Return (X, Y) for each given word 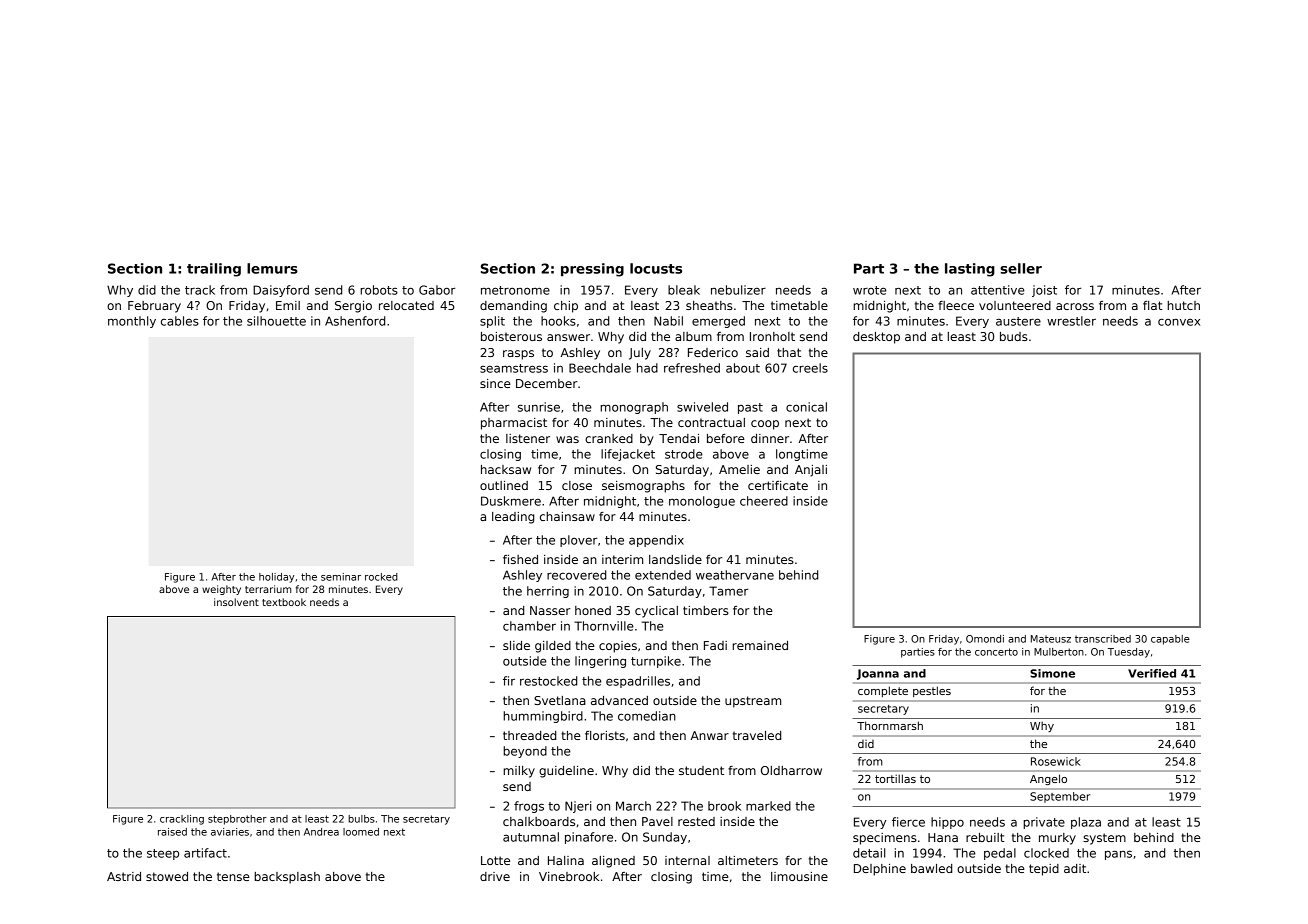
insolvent (236, 602)
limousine (799, 876)
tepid (1044, 870)
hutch (1183, 305)
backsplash (287, 878)
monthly (132, 322)
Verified (1152, 673)
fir (509, 681)
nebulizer (738, 290)
